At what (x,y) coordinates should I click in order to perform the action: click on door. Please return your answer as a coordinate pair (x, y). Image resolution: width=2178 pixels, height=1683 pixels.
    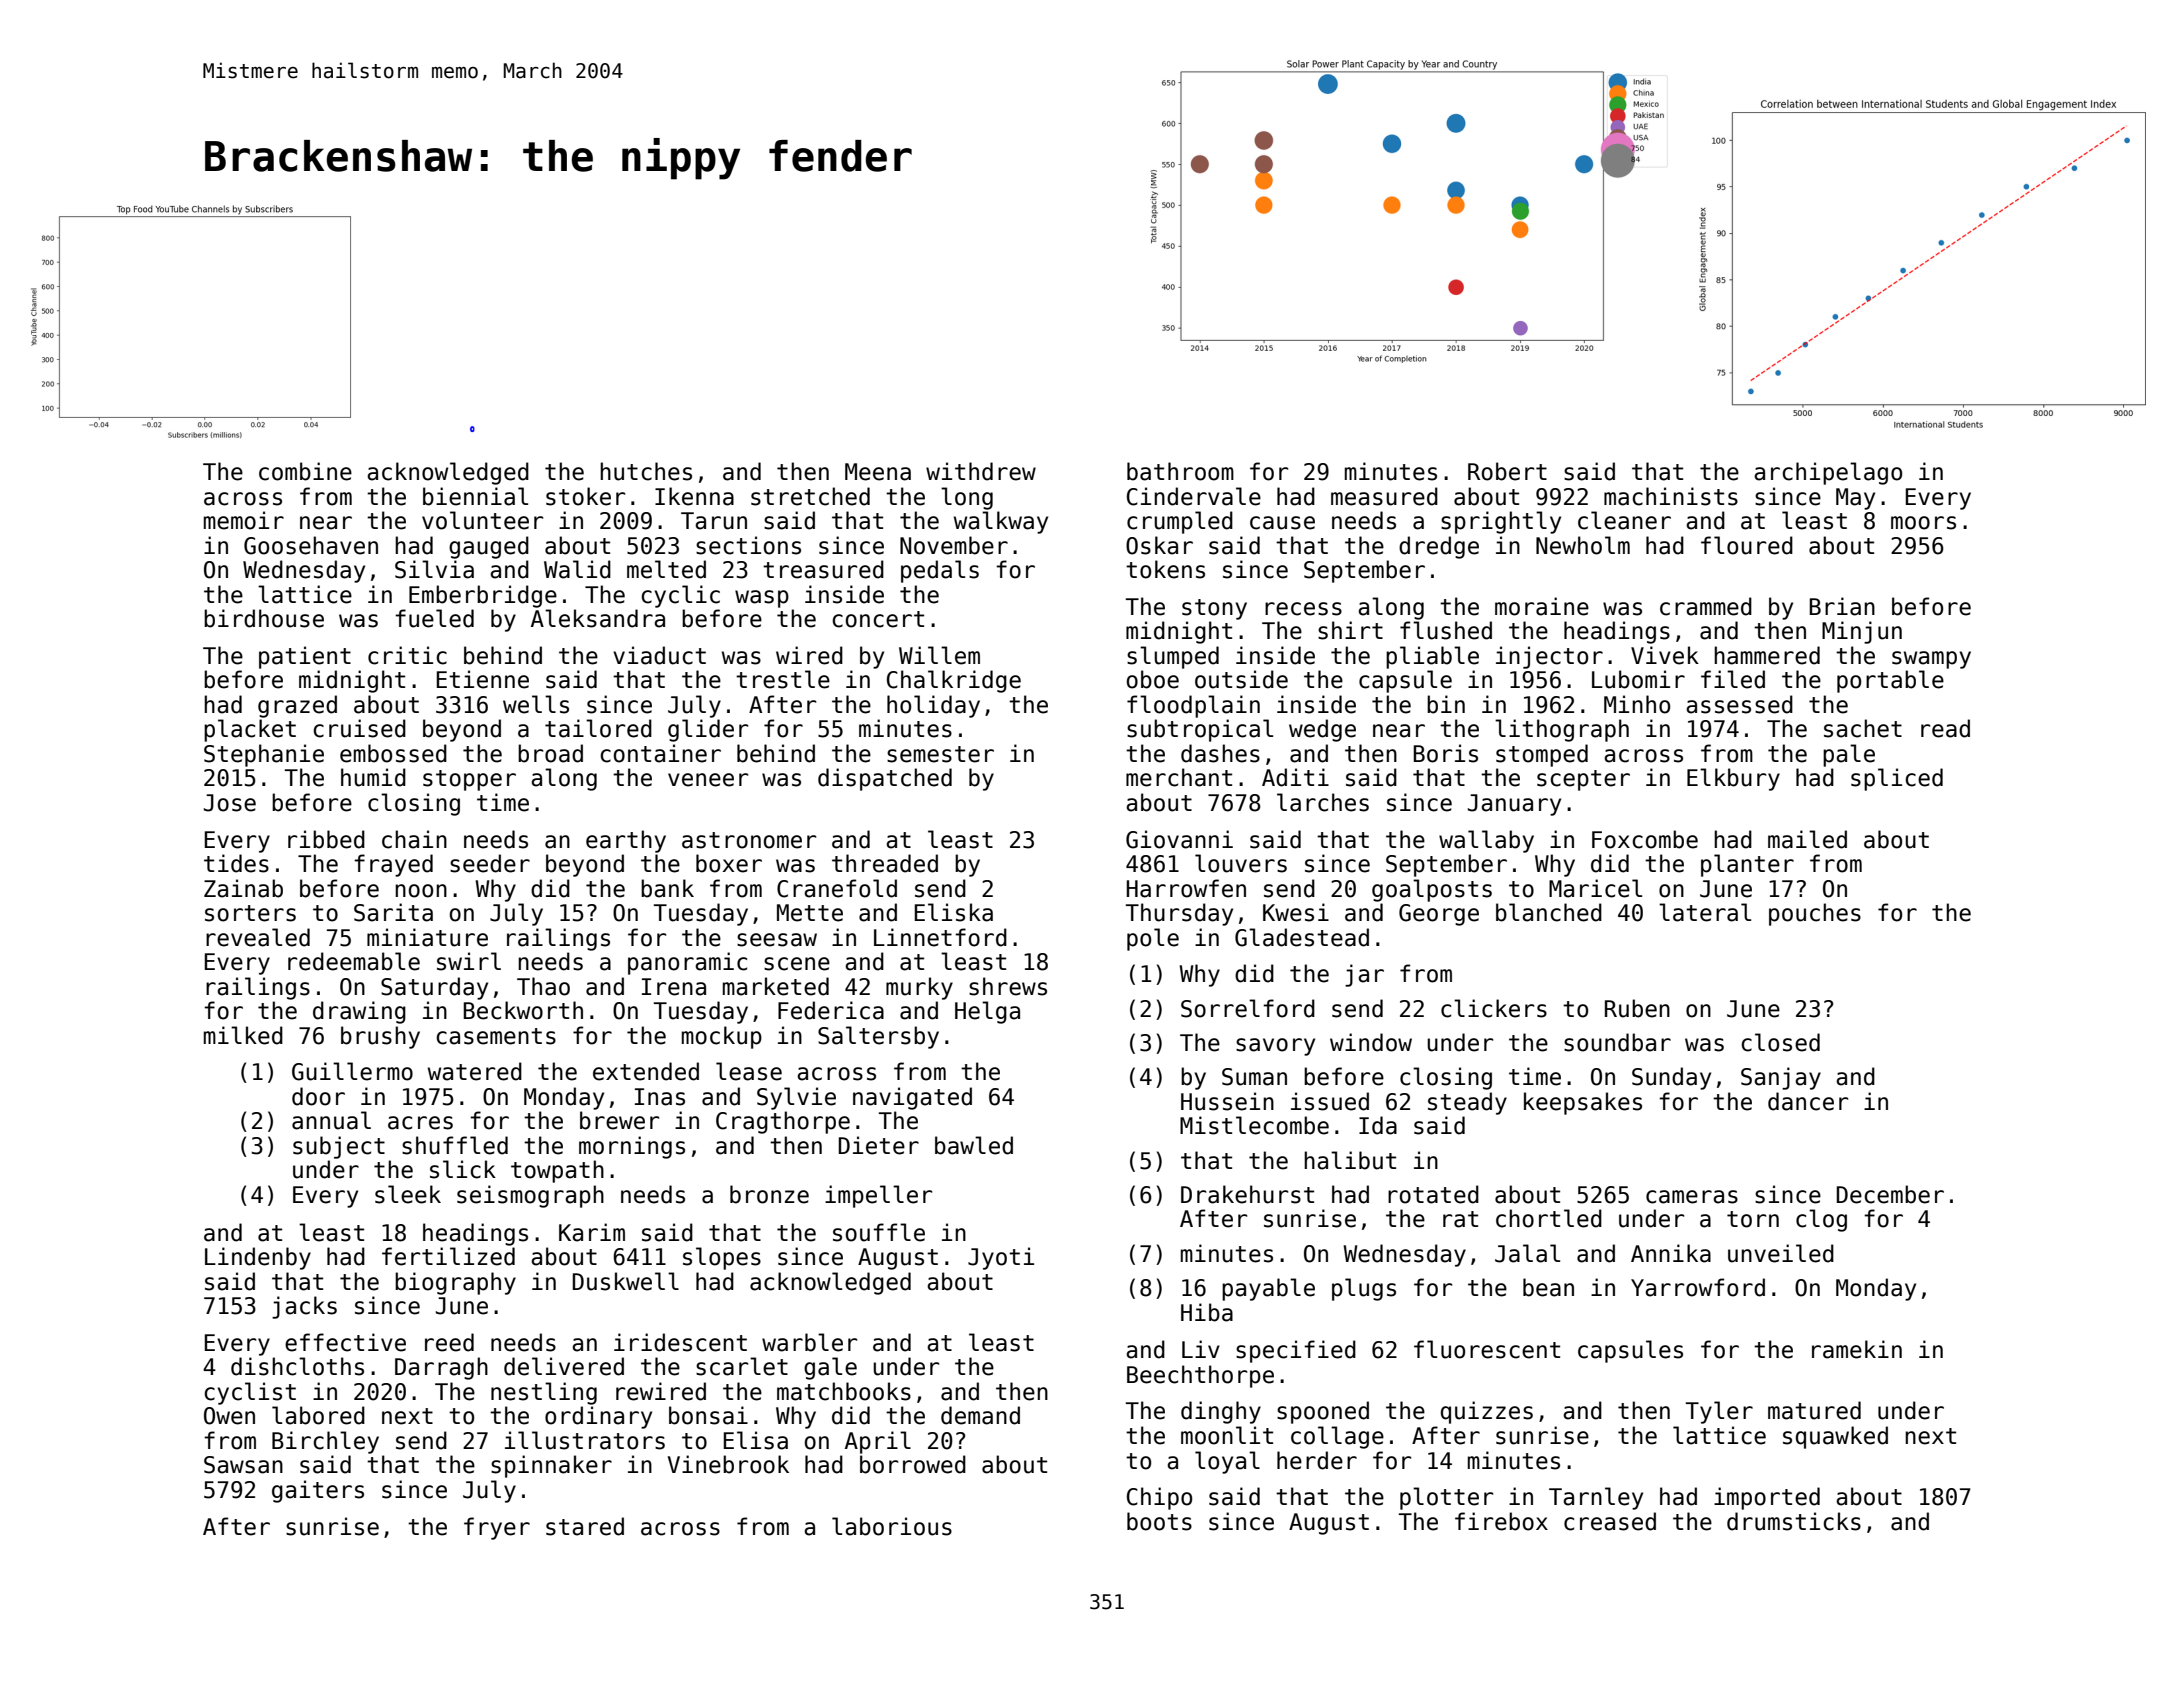
    Looking at the image, I should click on (318, 1096).
